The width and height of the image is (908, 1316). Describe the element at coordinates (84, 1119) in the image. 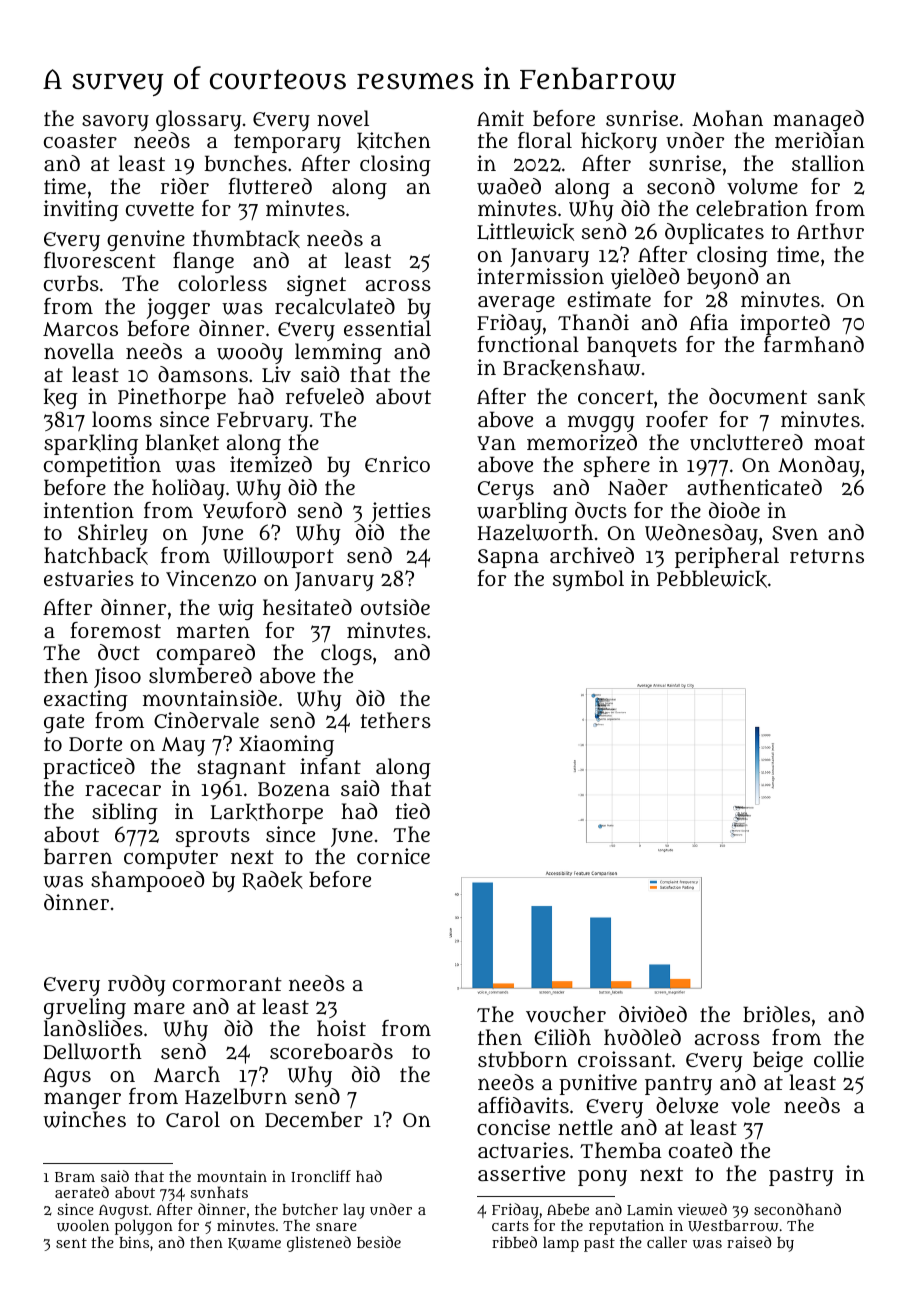

I see `winches` at that location.
